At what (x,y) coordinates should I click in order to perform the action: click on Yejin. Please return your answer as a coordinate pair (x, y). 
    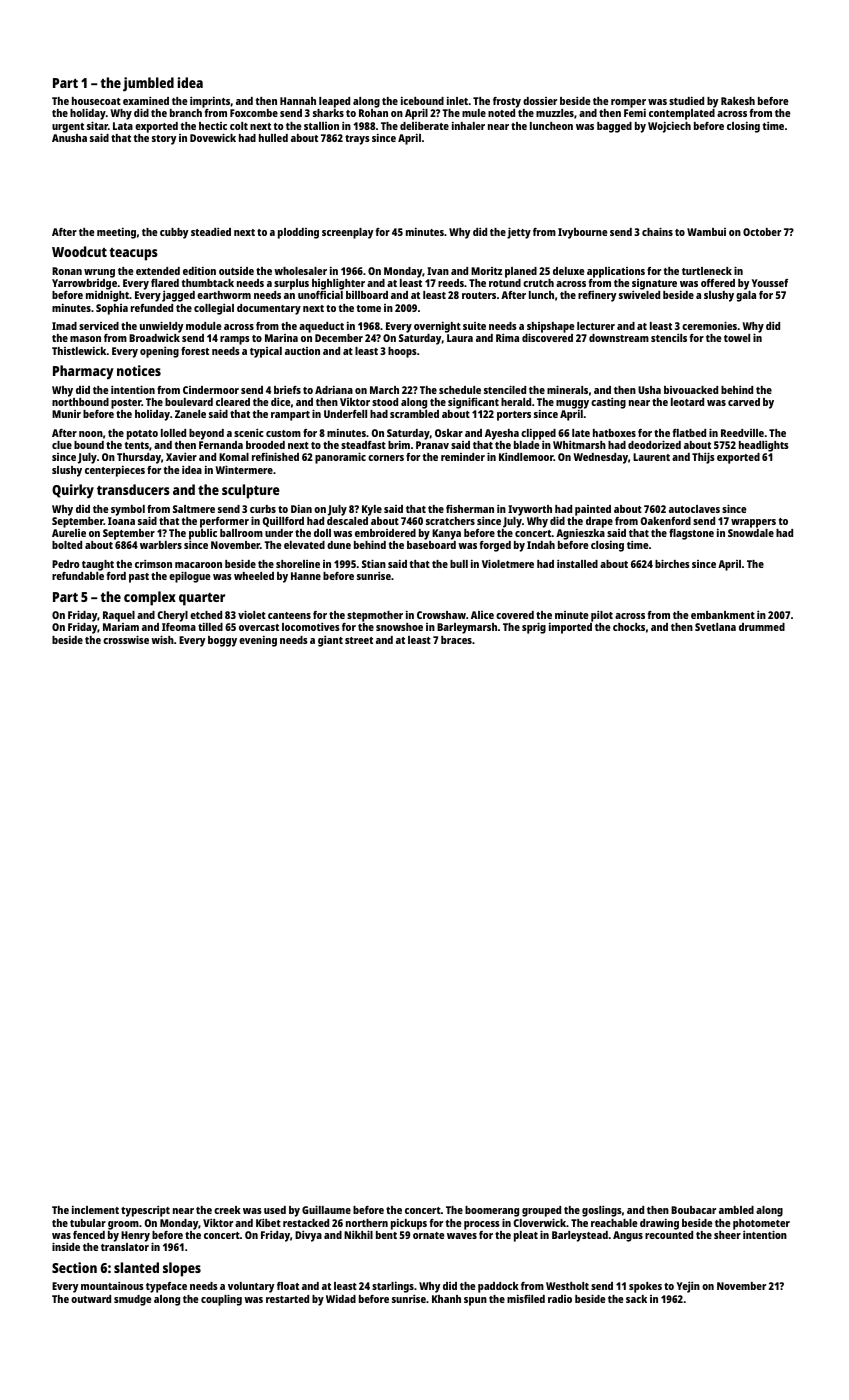
    Looking at the image, I should click on (688, 1287).
